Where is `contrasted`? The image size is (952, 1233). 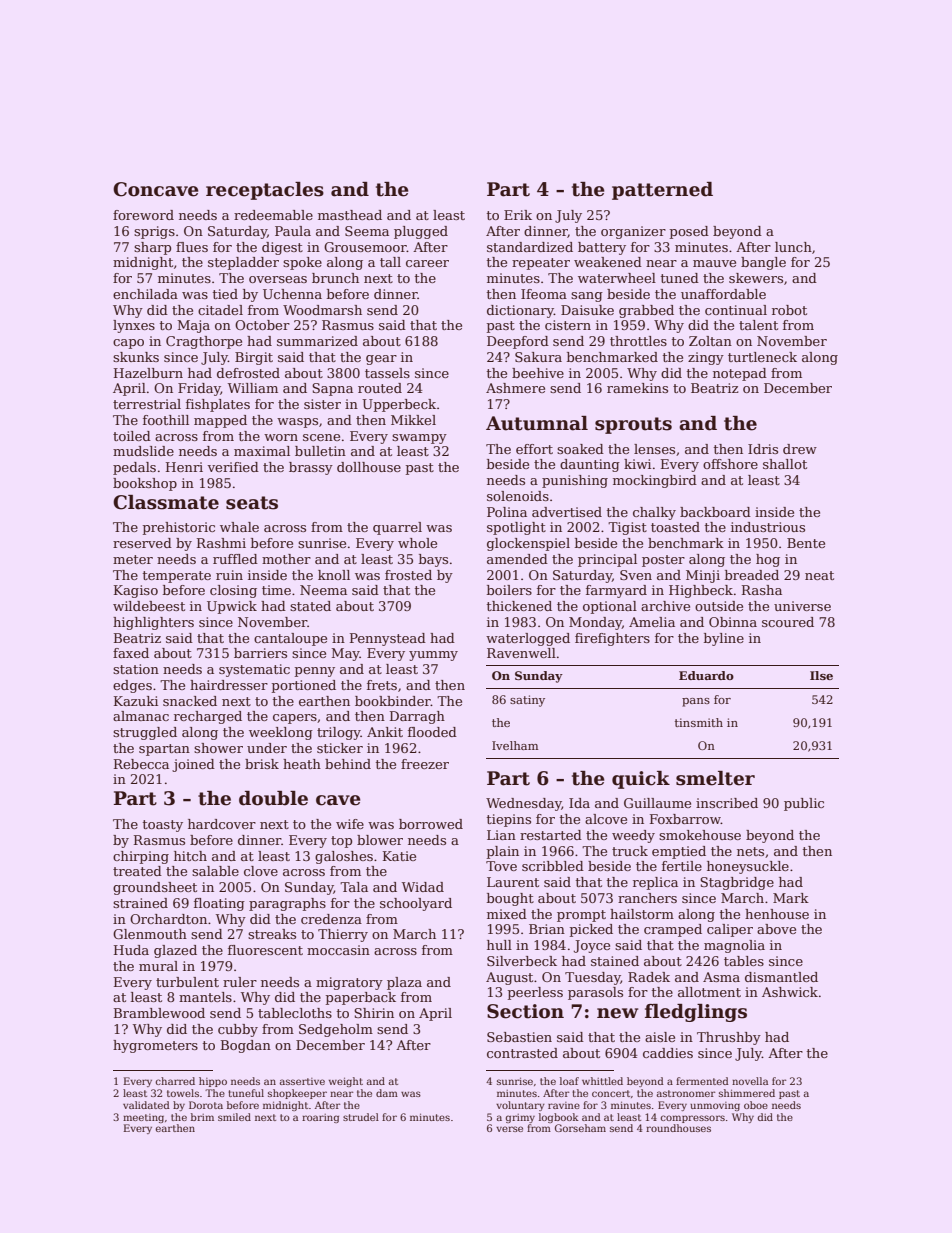 contrasted is located at coordinates (522, 1053).
